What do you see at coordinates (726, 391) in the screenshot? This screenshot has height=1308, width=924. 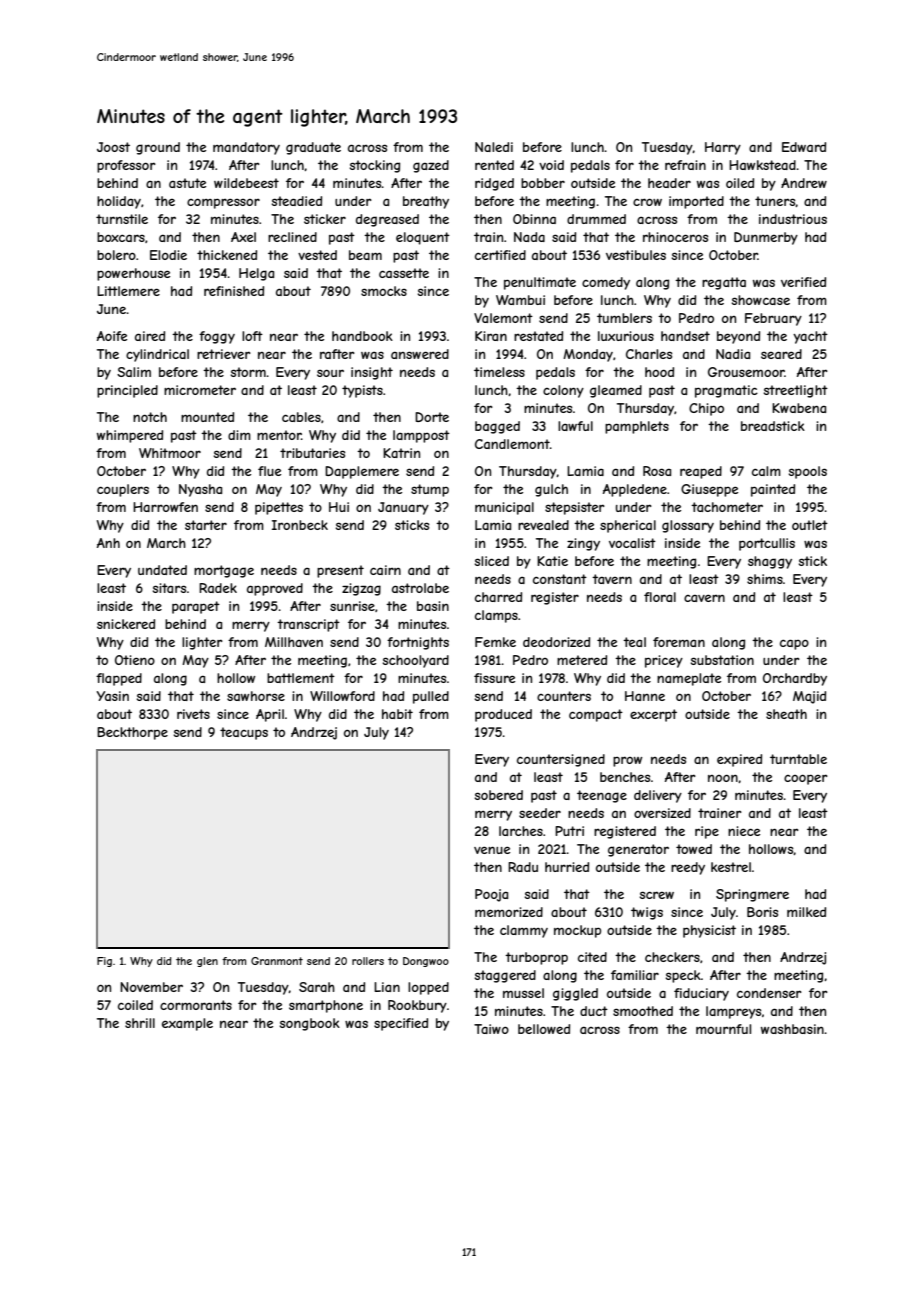 I see `pragmatic` at bounding box center [726, 391].
